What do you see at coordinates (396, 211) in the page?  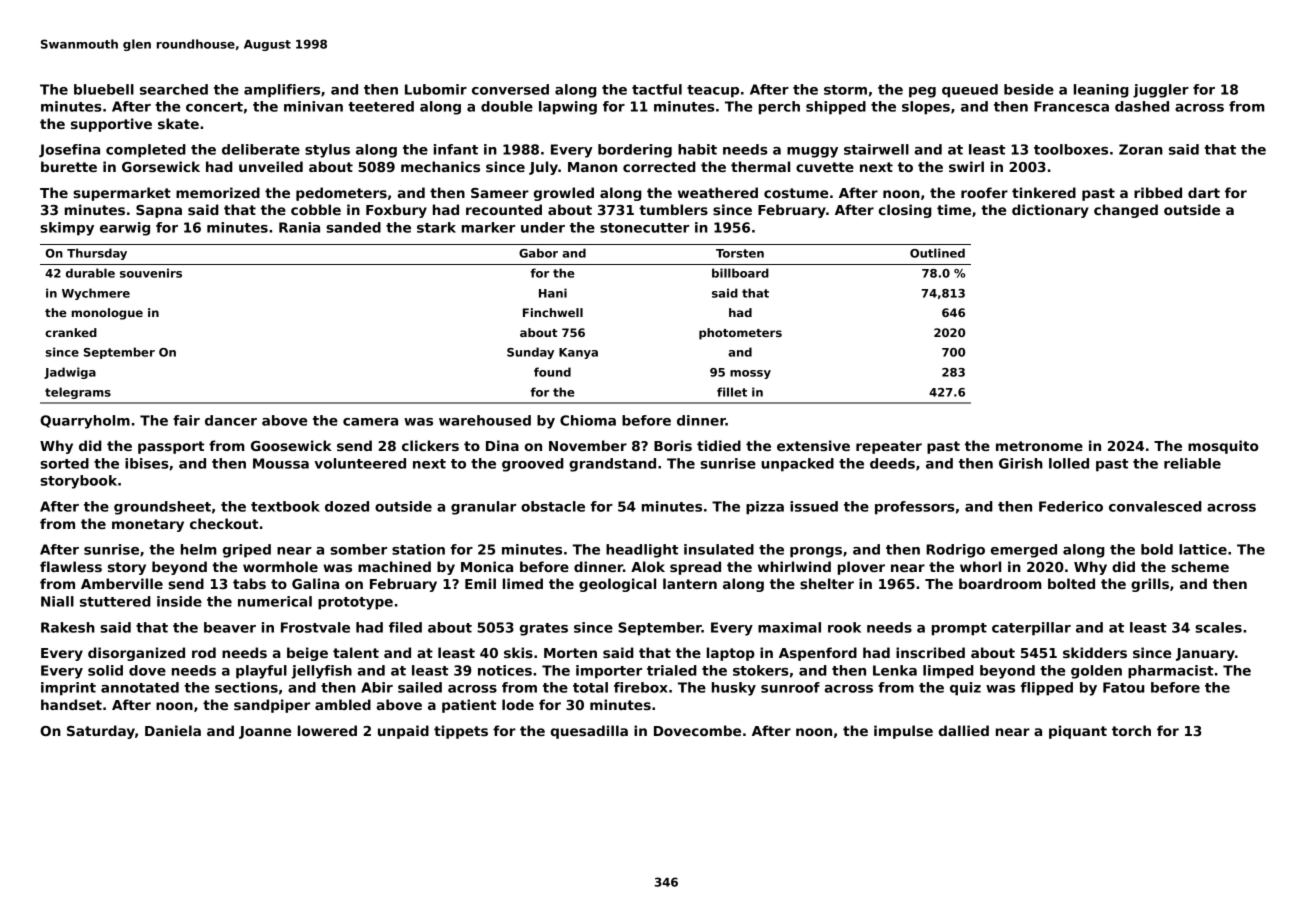 I see `Foxbury` at bounding box center [396, 211].
